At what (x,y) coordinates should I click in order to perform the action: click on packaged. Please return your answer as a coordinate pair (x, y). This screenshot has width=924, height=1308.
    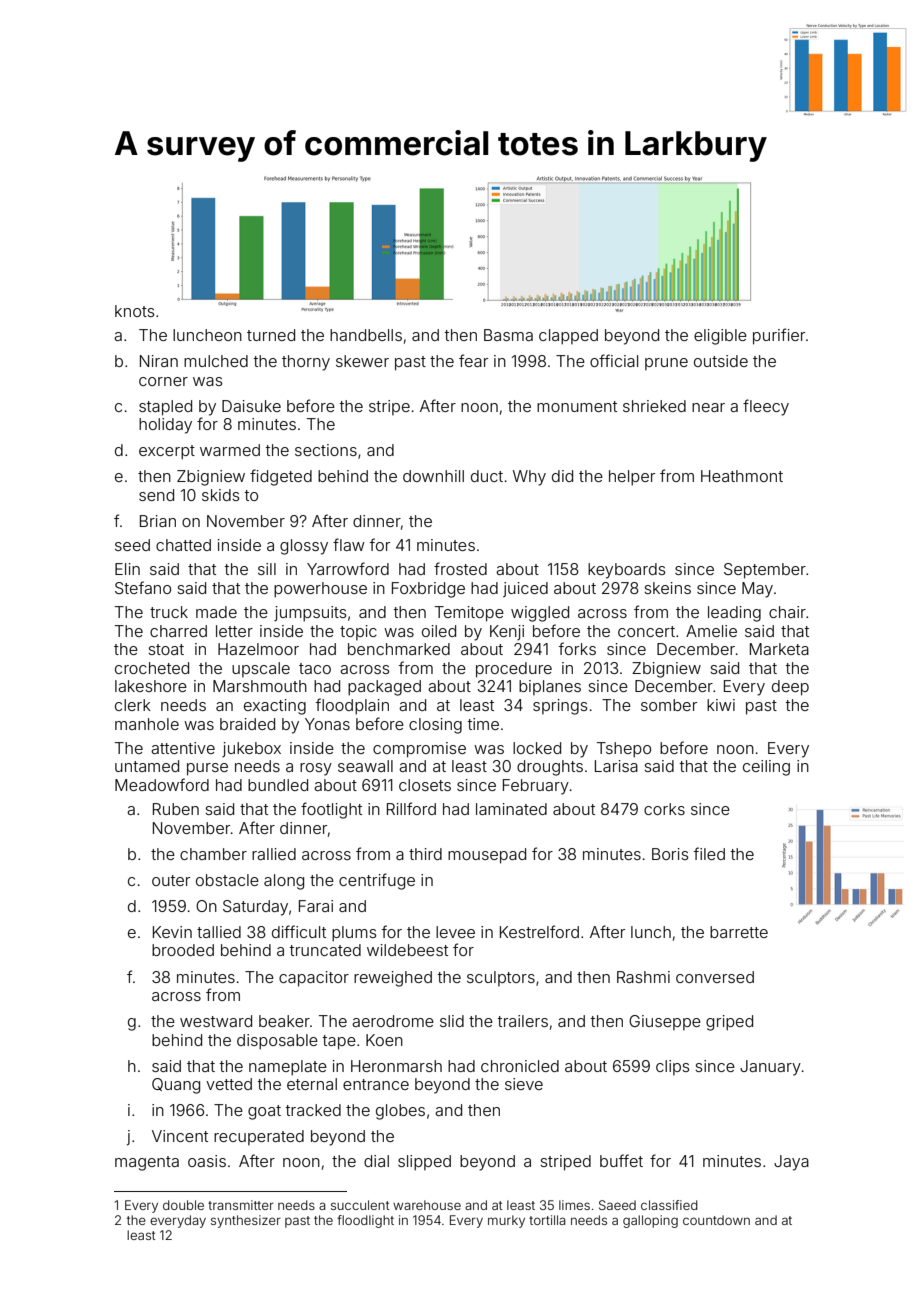
    Looking at the image, I should click on (384, 688).
